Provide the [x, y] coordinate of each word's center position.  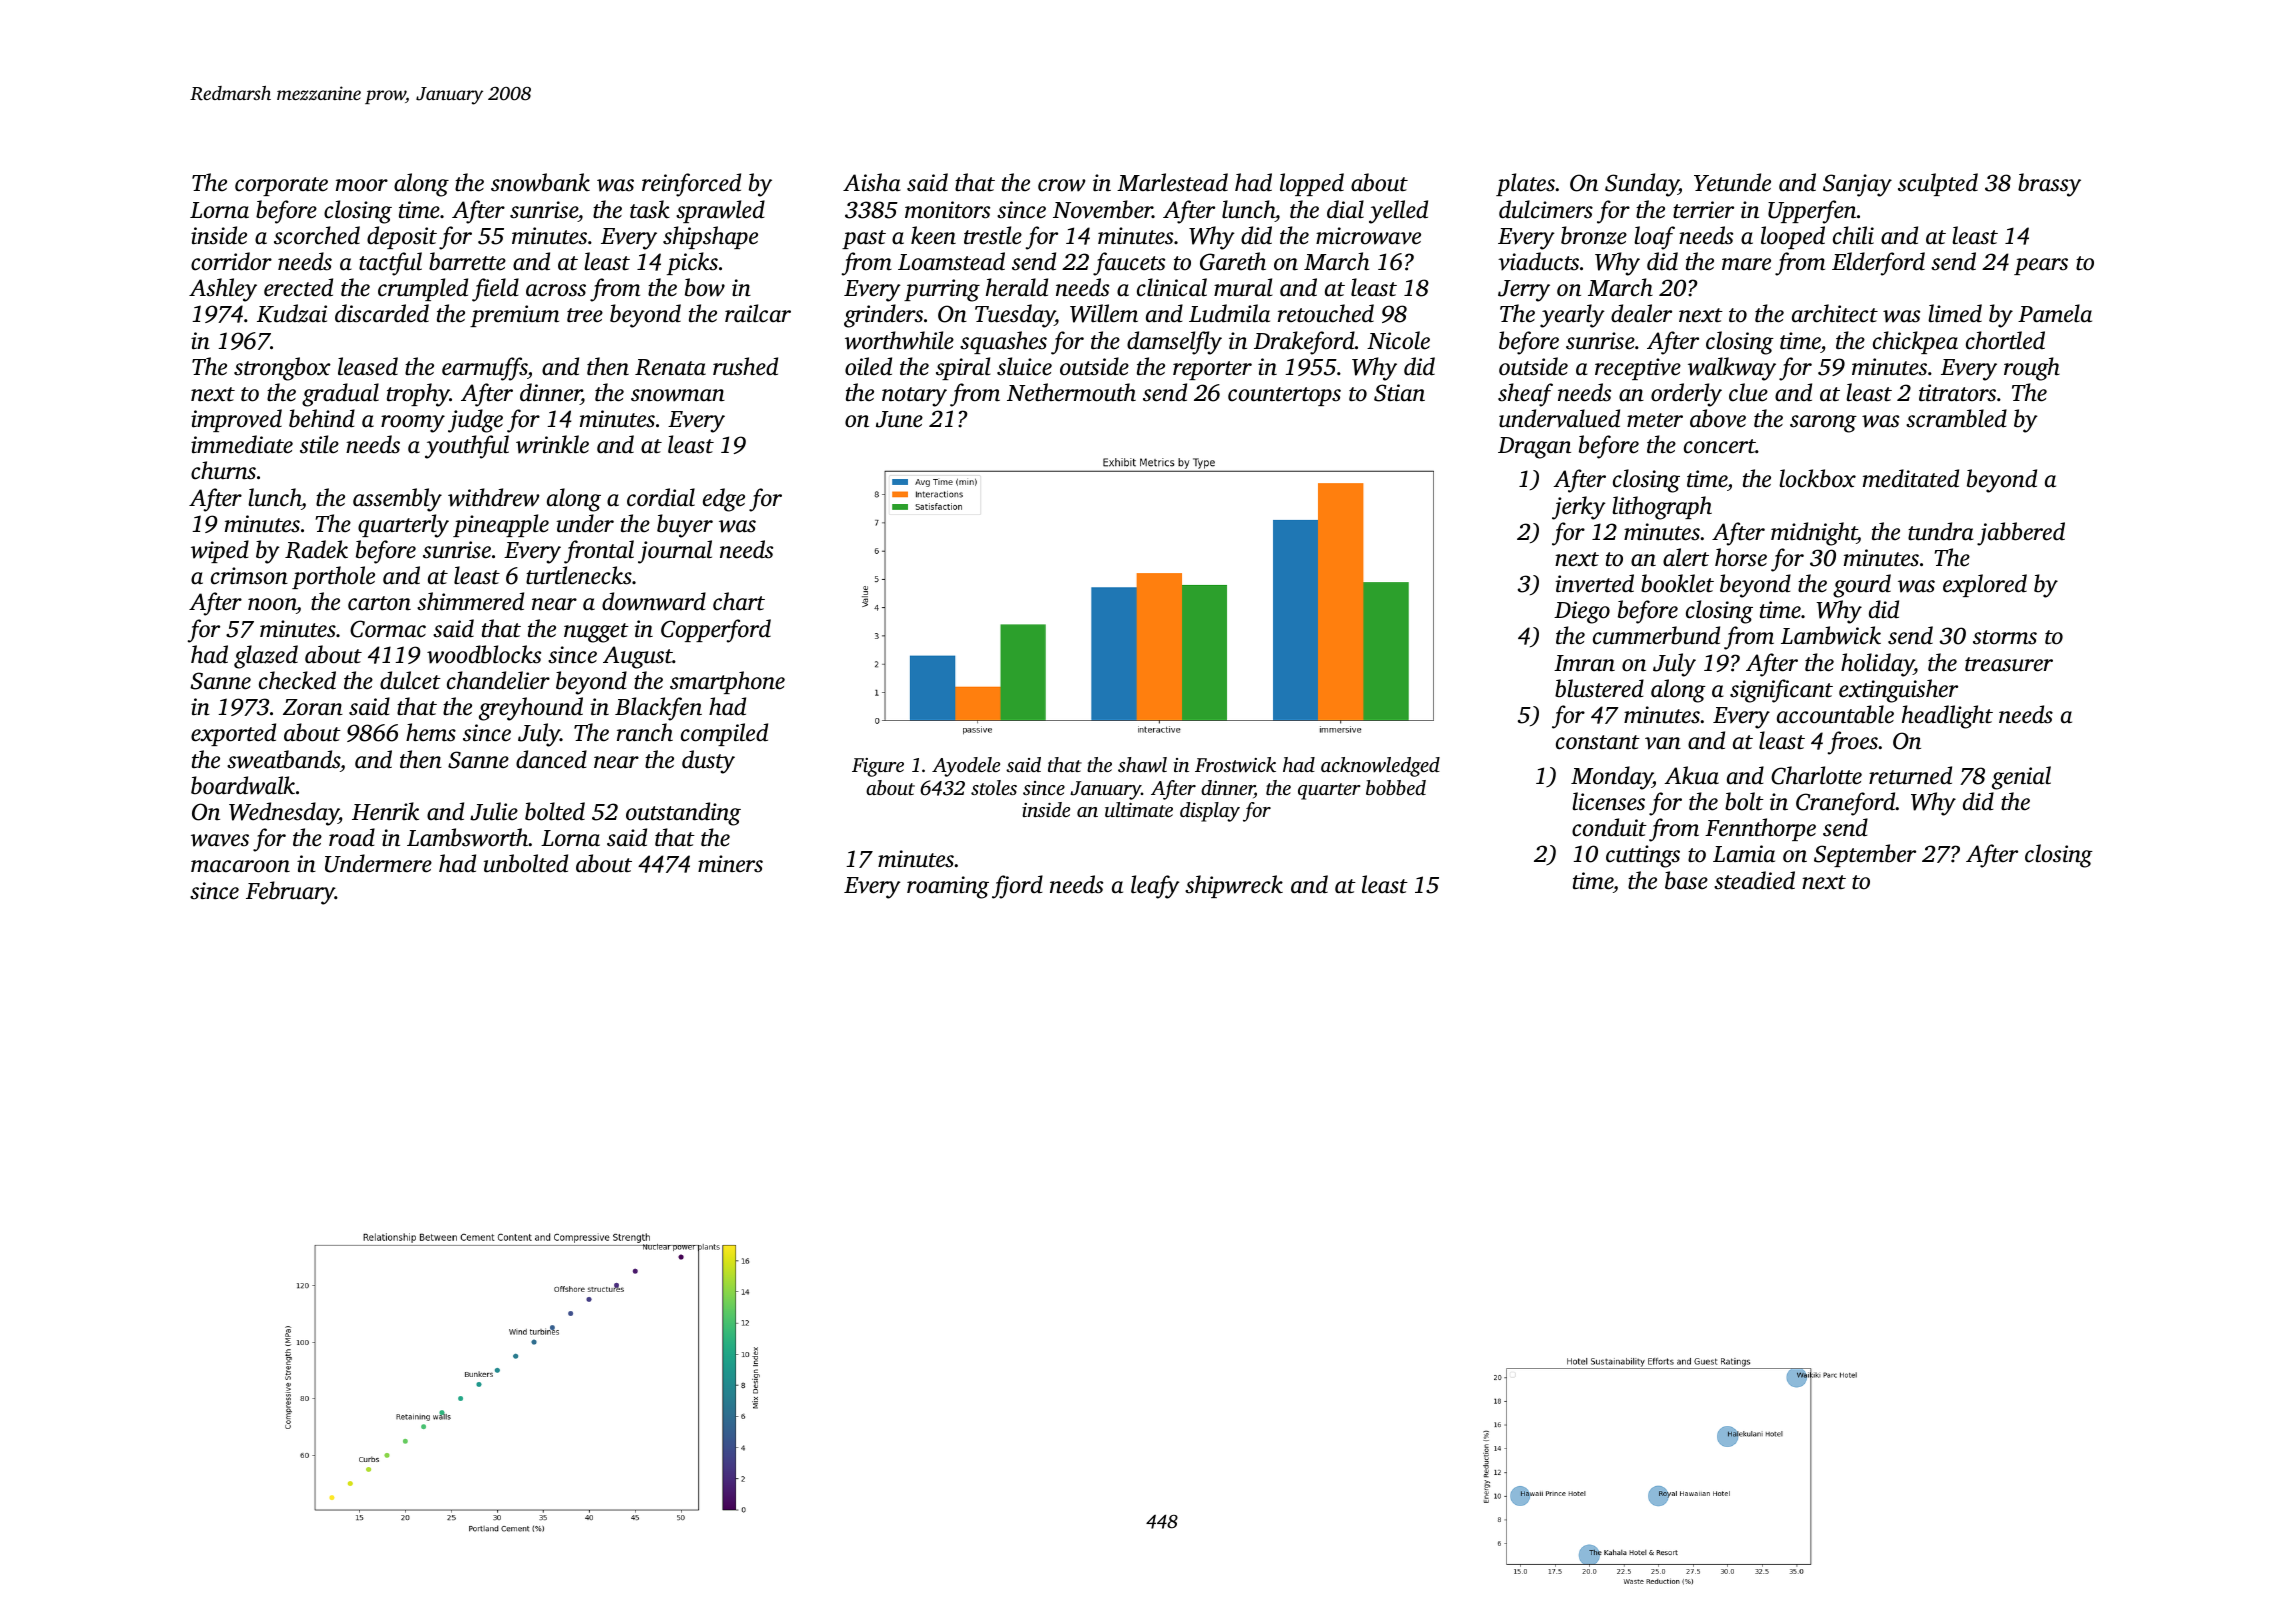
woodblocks [484, 654]
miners [730, 864]
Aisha [872, 182]
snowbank [540, 182]
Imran [1584, 663]
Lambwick [1831, 635]
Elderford [1878, 264]
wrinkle [552, 444]
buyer [685, 526]
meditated [1911, 478]
